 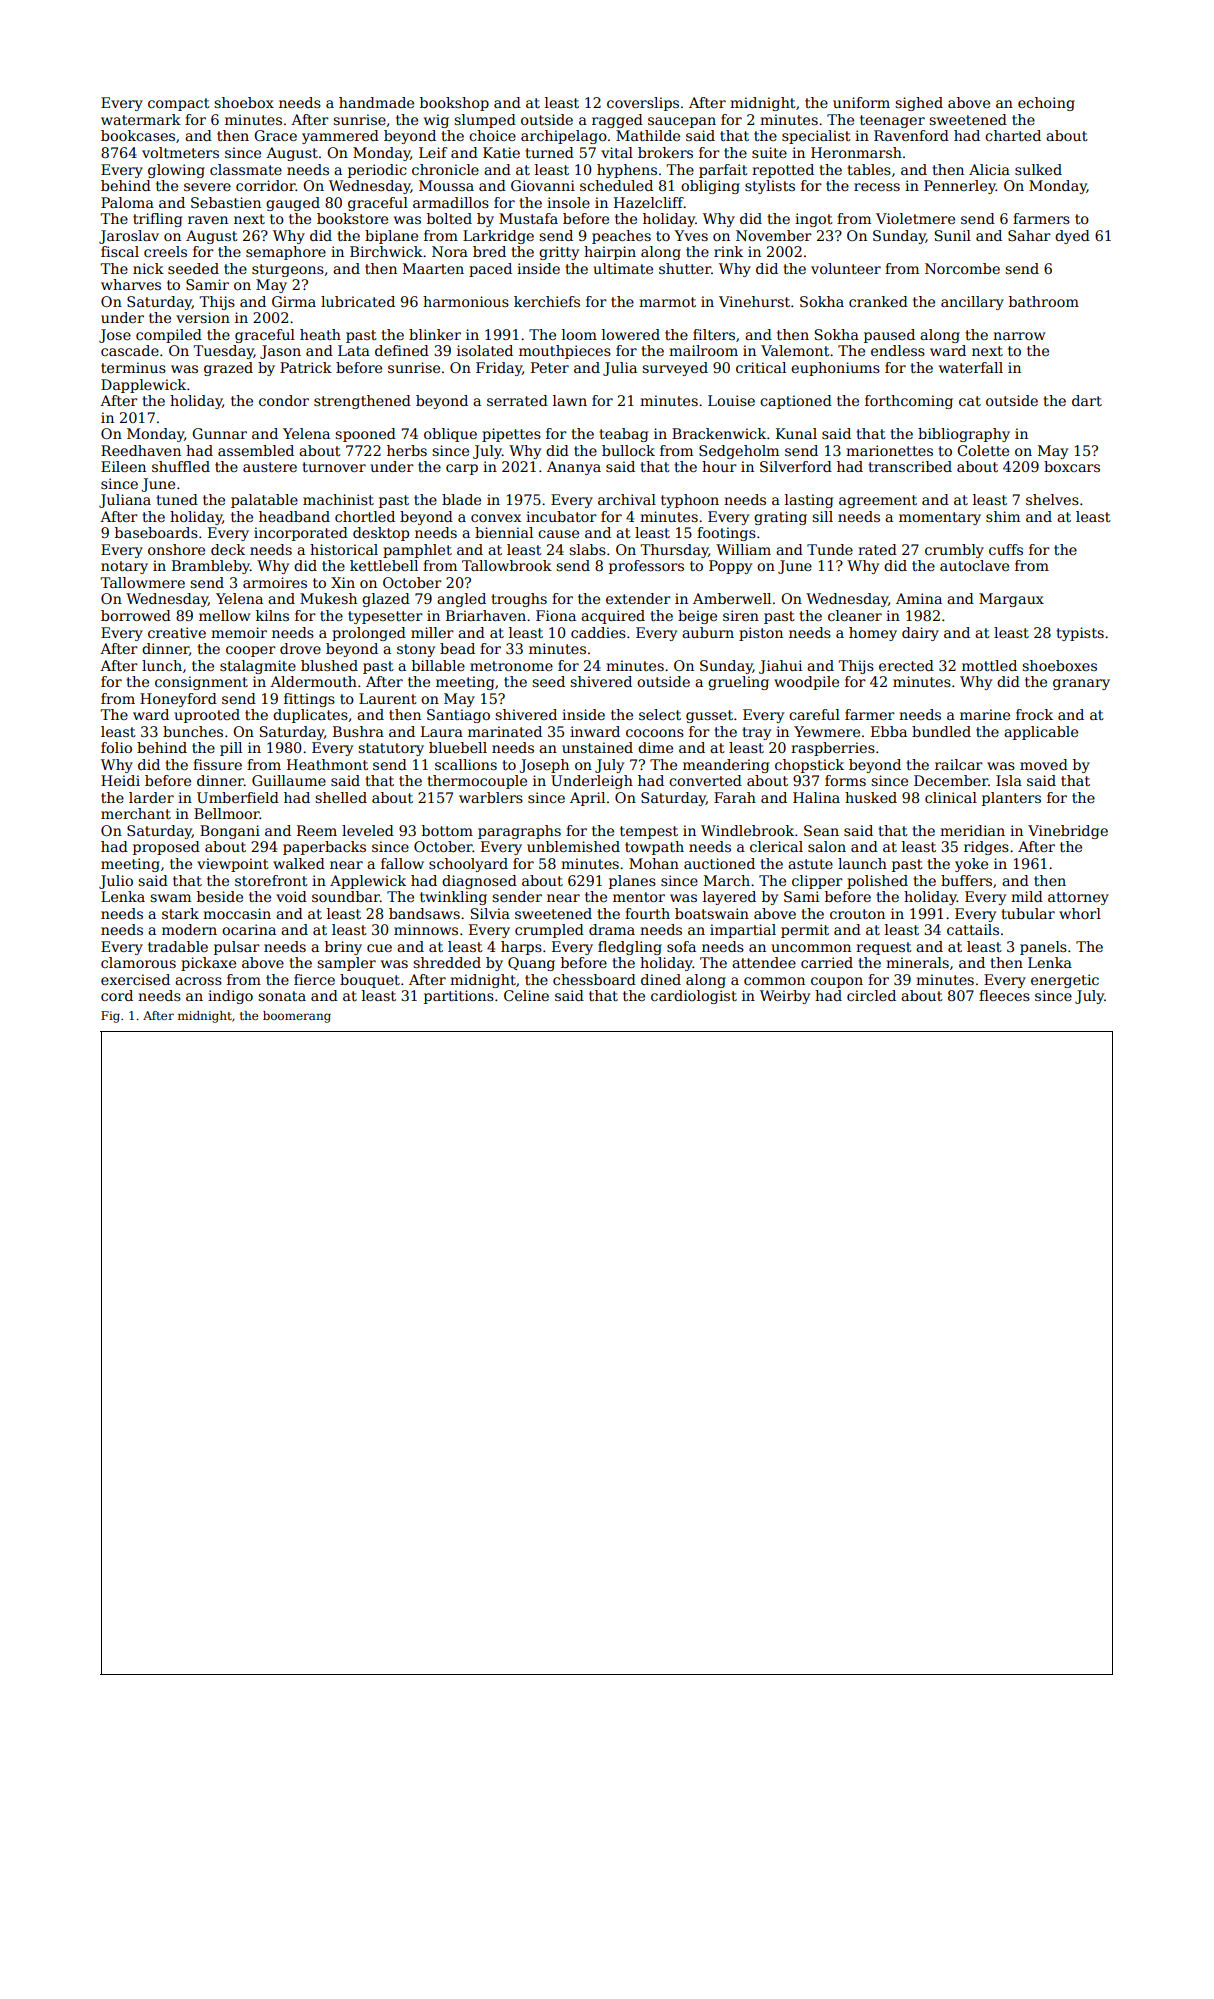 I want to click on charted, so click(x=1013, y=135).
